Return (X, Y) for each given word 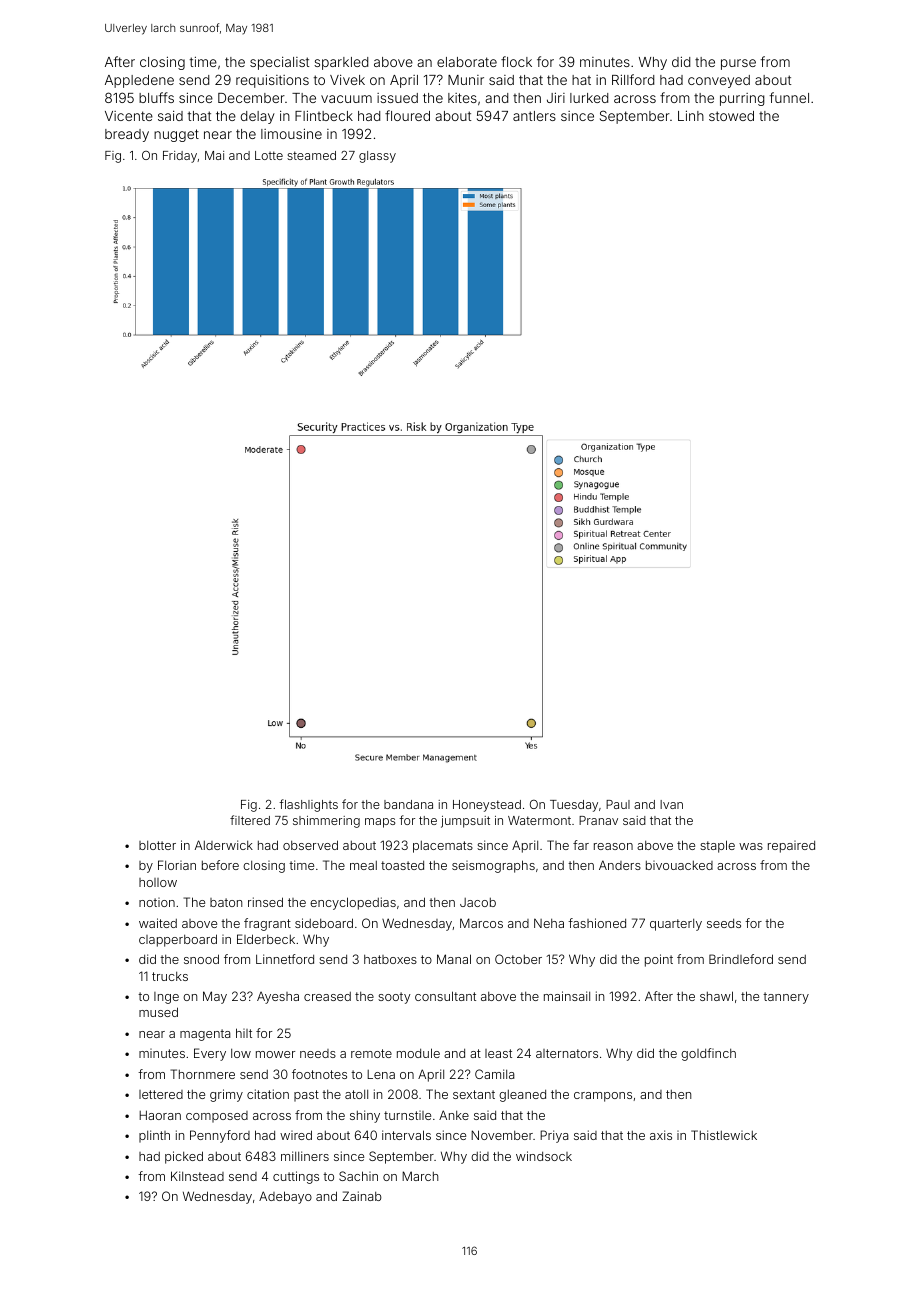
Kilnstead (197, 1176)
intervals (406, 1135)
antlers (534, 116)
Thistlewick (724, 1135)
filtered (250, 820)
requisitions (272, 81)
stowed (731, 116)
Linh (691, 115)
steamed (311, 155)
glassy (377, 157)
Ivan (671, 804)
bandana (408, 804)
